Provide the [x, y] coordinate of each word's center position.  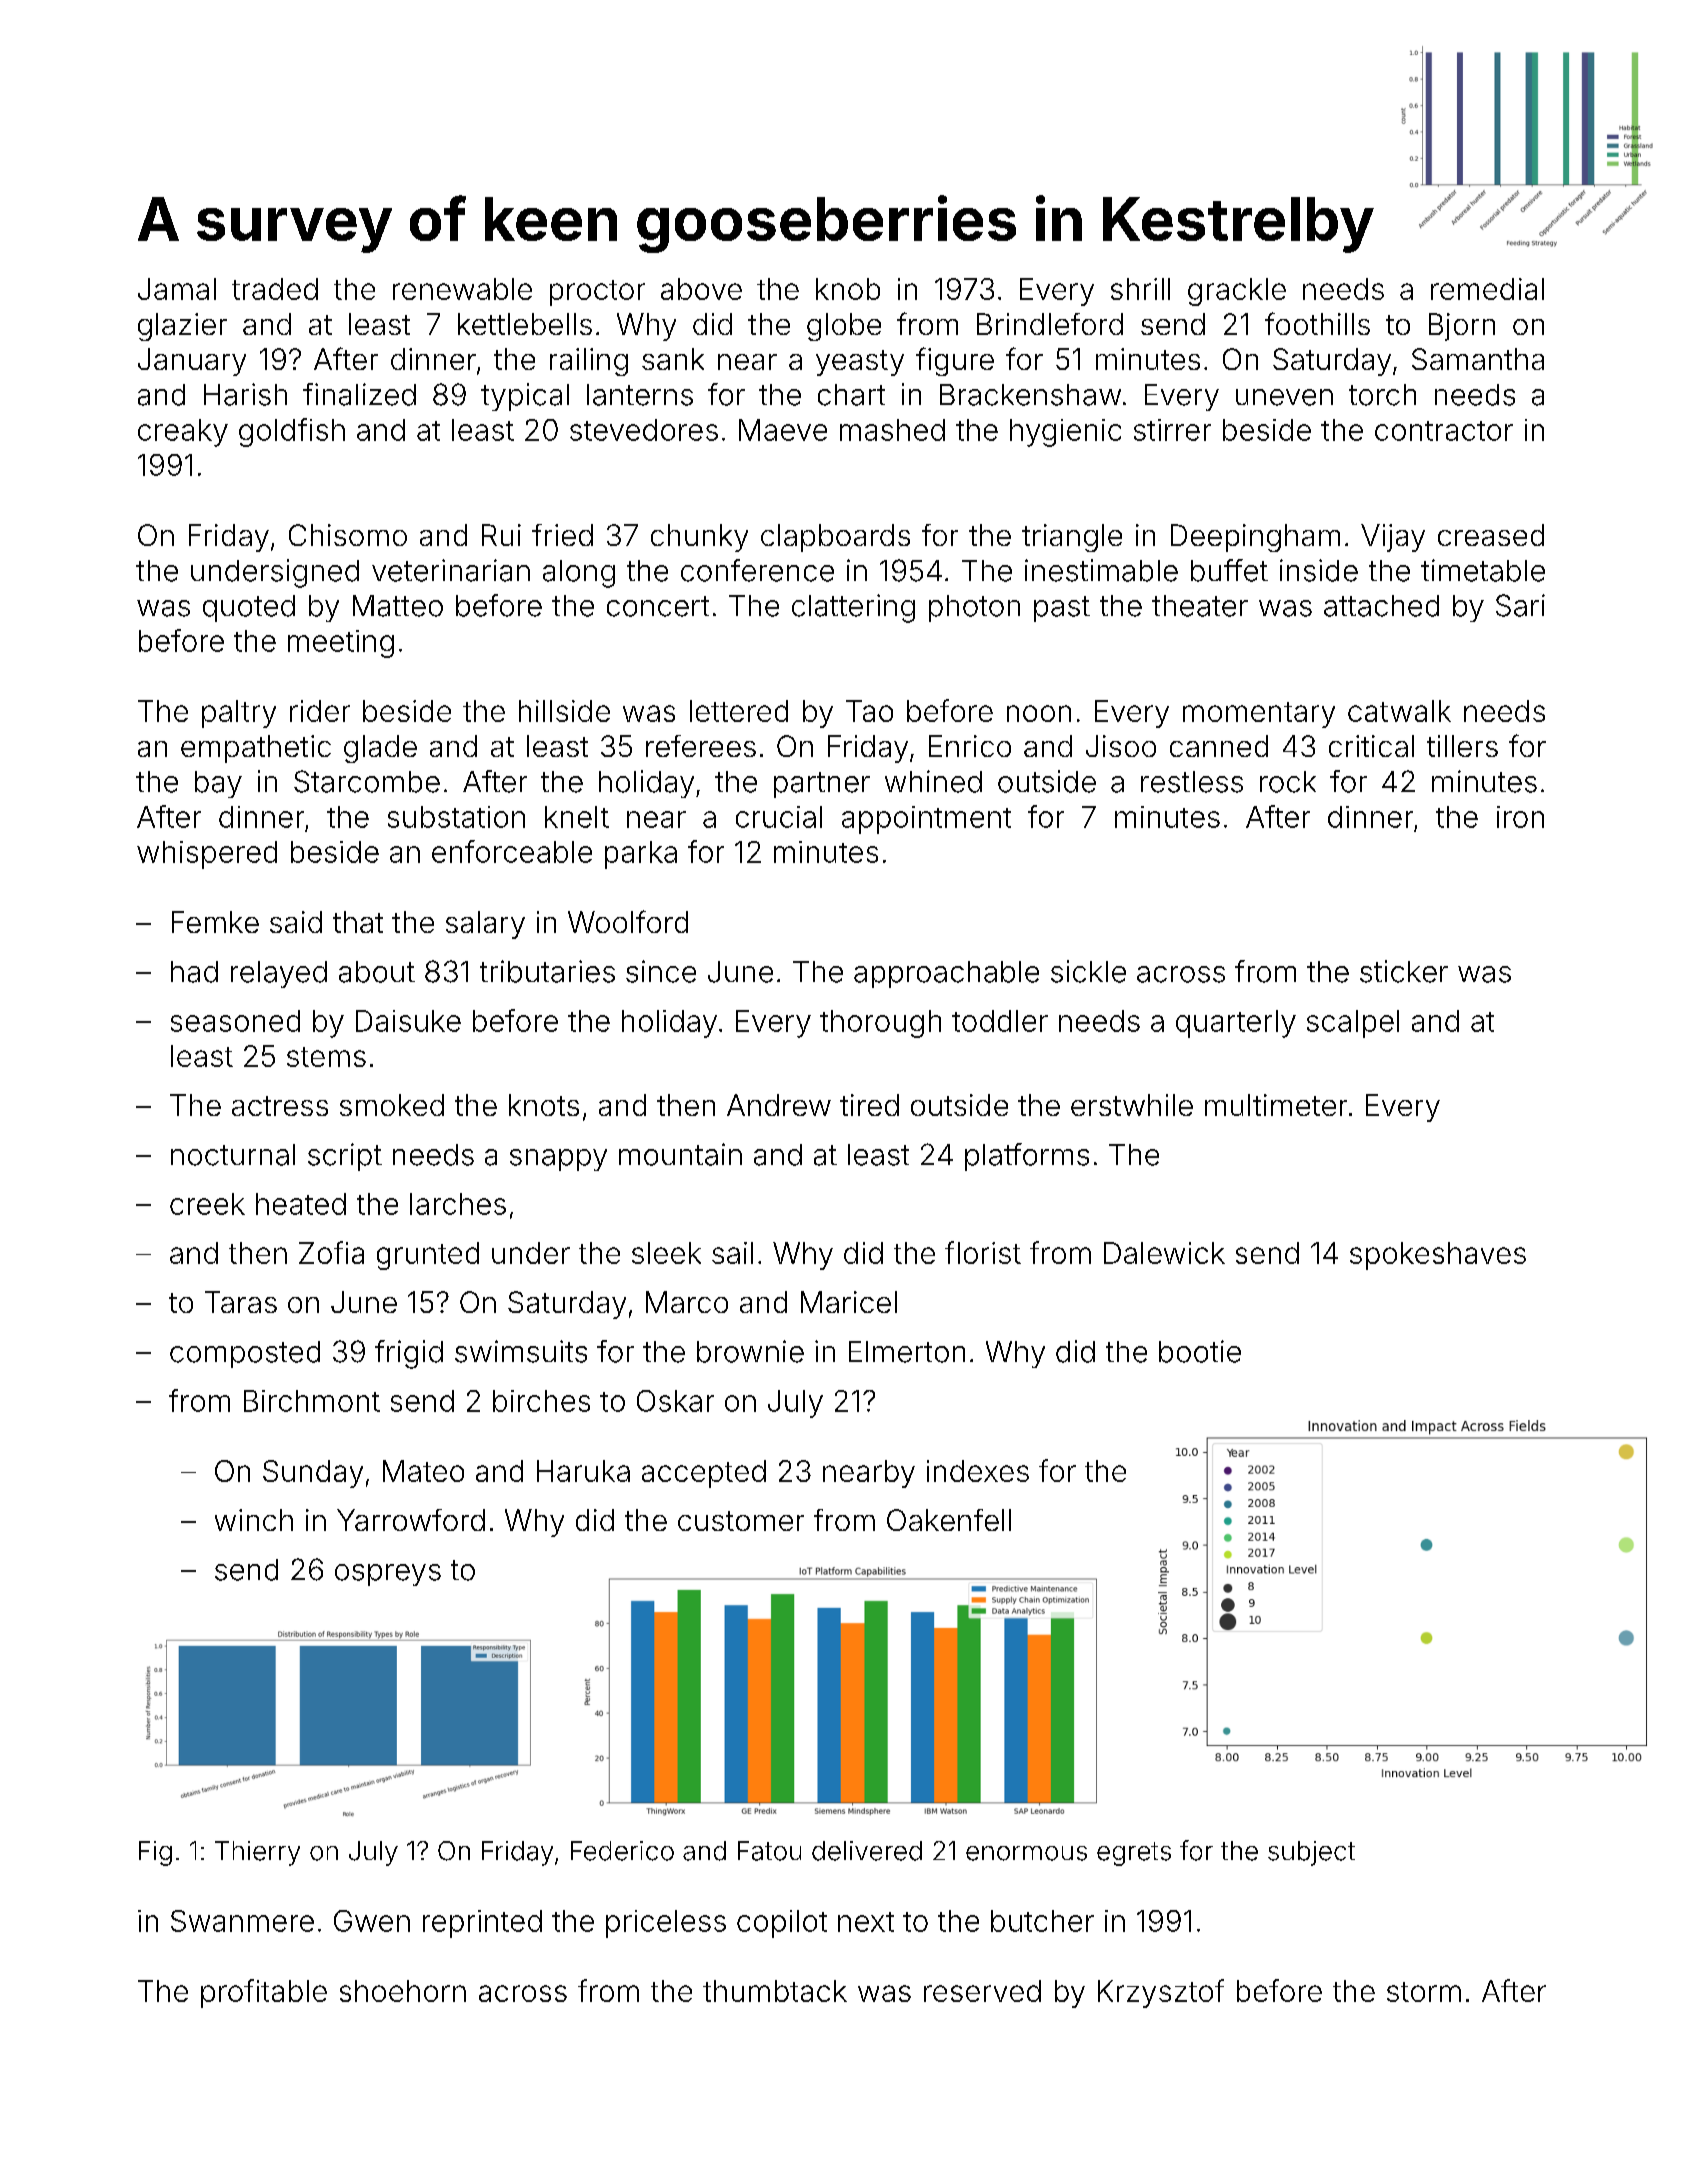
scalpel [1353, 1024]
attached [1381, 606]
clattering [853, 608]
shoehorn [403, 1991]
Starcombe [367, 781]
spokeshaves [1438, 1256]
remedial [1487, 289]
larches [458, 1204]
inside [1319, 570]
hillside [564, 711]
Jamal [177, 289]
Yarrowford [411, 1520]
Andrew [779, 1105]
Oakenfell [949, 1520]
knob [848, 289]
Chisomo [348, 535]
